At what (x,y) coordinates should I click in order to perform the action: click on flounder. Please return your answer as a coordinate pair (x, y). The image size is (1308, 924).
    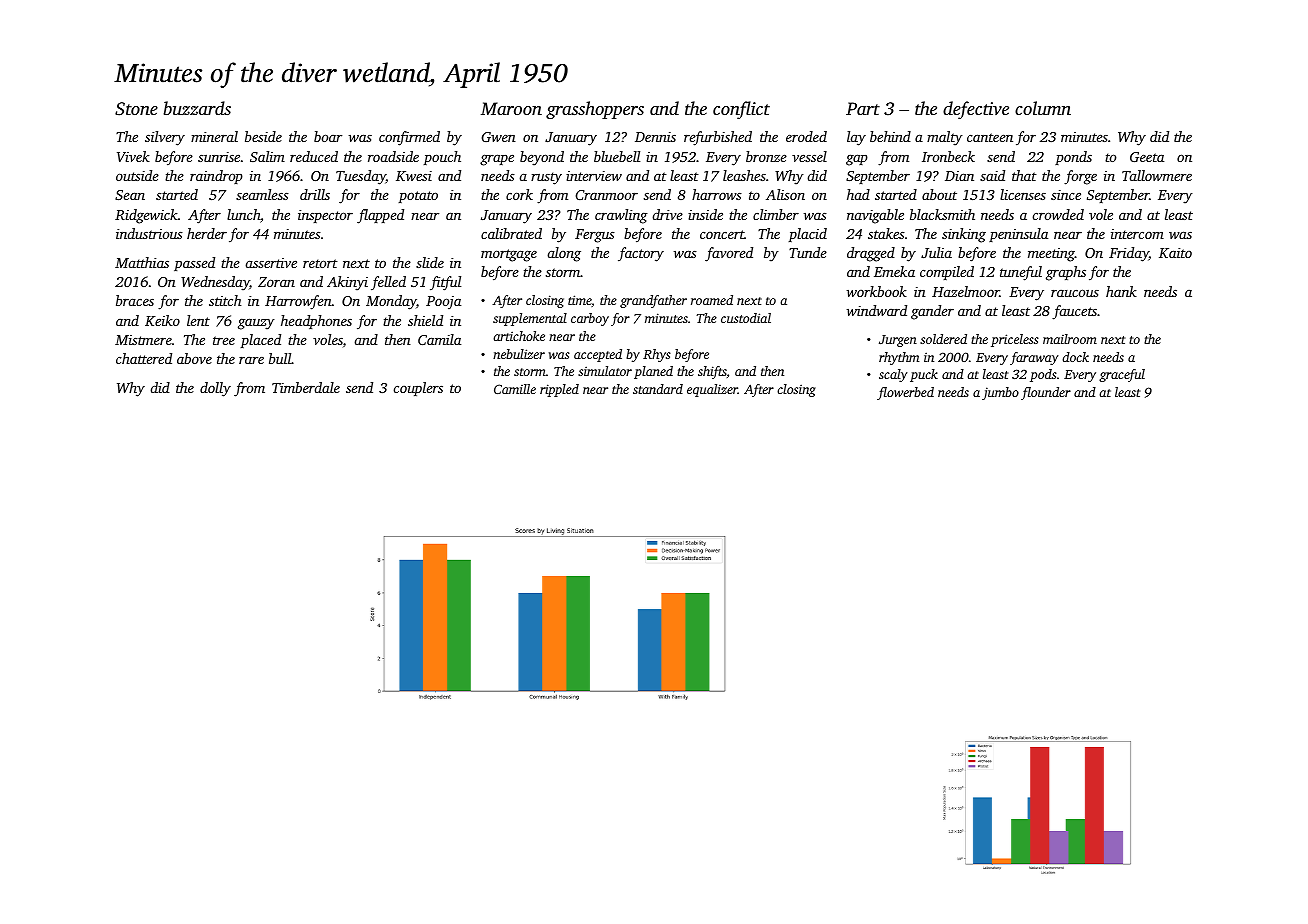
    Looking at the image, I should click on (1046, 393).
